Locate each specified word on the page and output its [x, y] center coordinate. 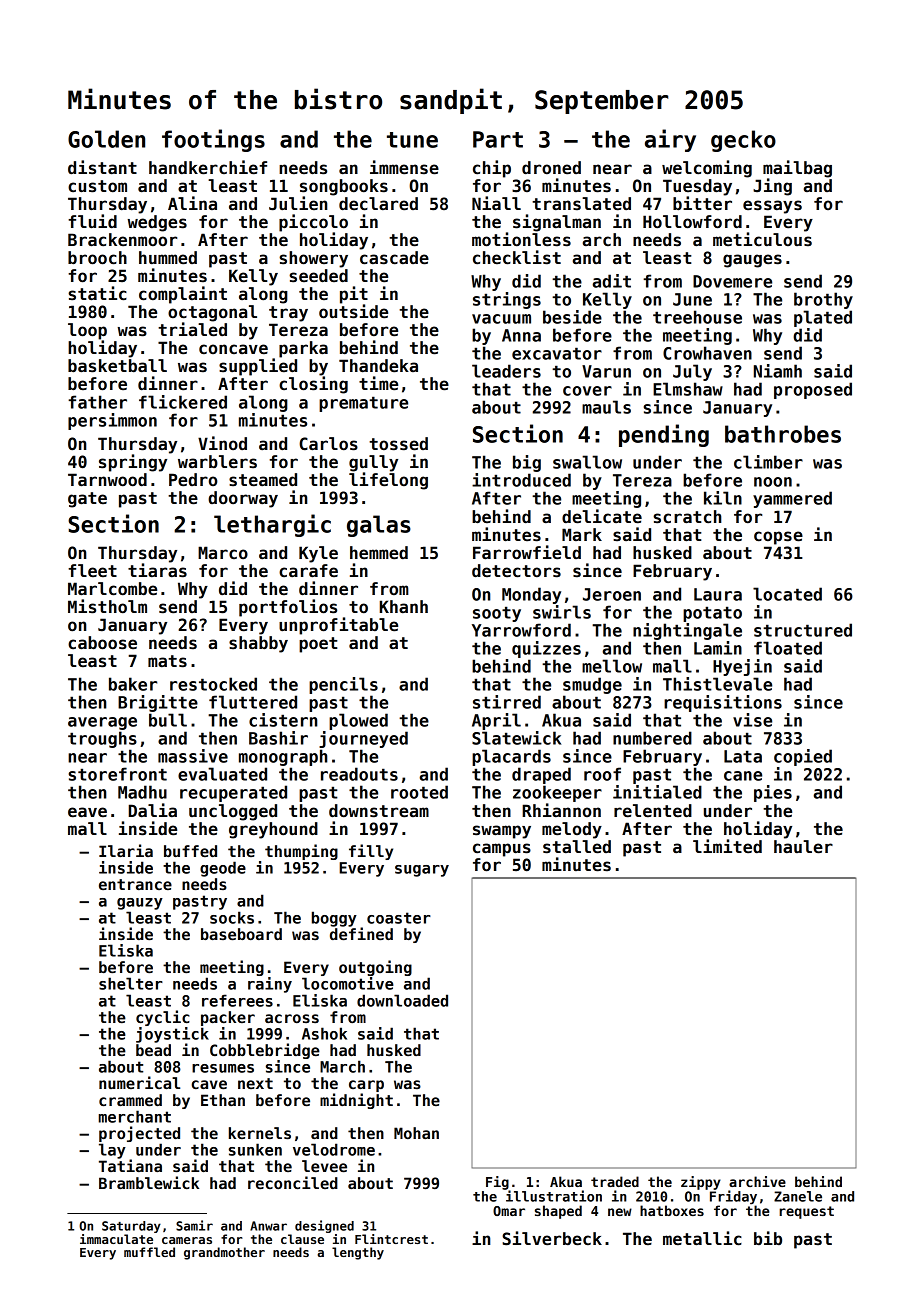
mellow [612, 666]
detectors [516, 571]
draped [541, 775]
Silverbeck [552, 1238]
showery [313, 259]
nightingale [687, 631]
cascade [394, 258]
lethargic [272, 525]
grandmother [224, 1253]
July [692, 372]
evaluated [222, 774]
